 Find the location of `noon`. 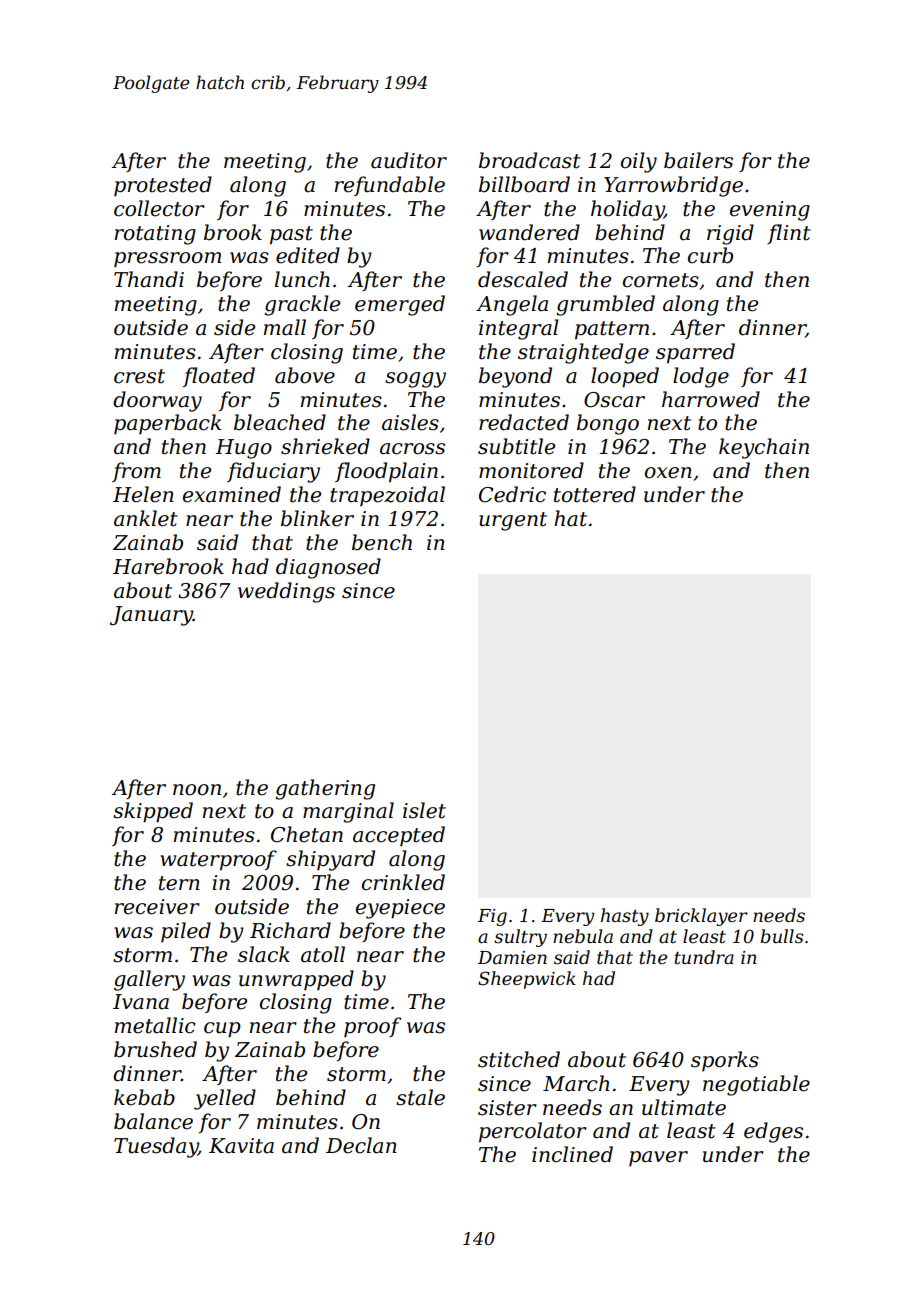

noon is located at coordinates (197, 790).
